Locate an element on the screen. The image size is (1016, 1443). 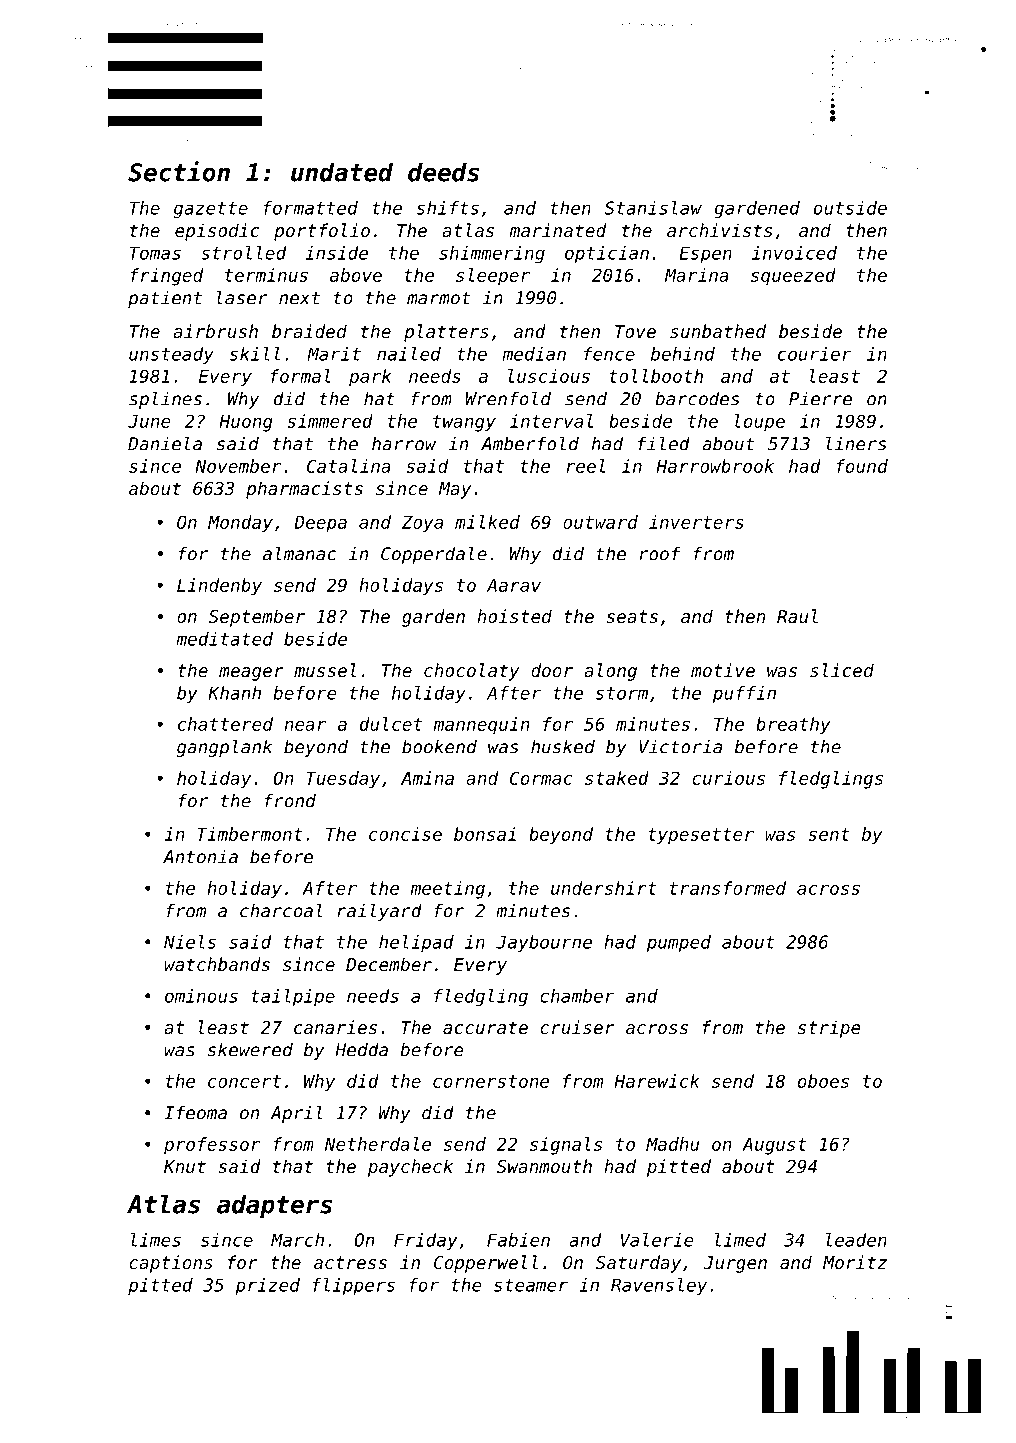
Section is located at coordinates (179, 171).
